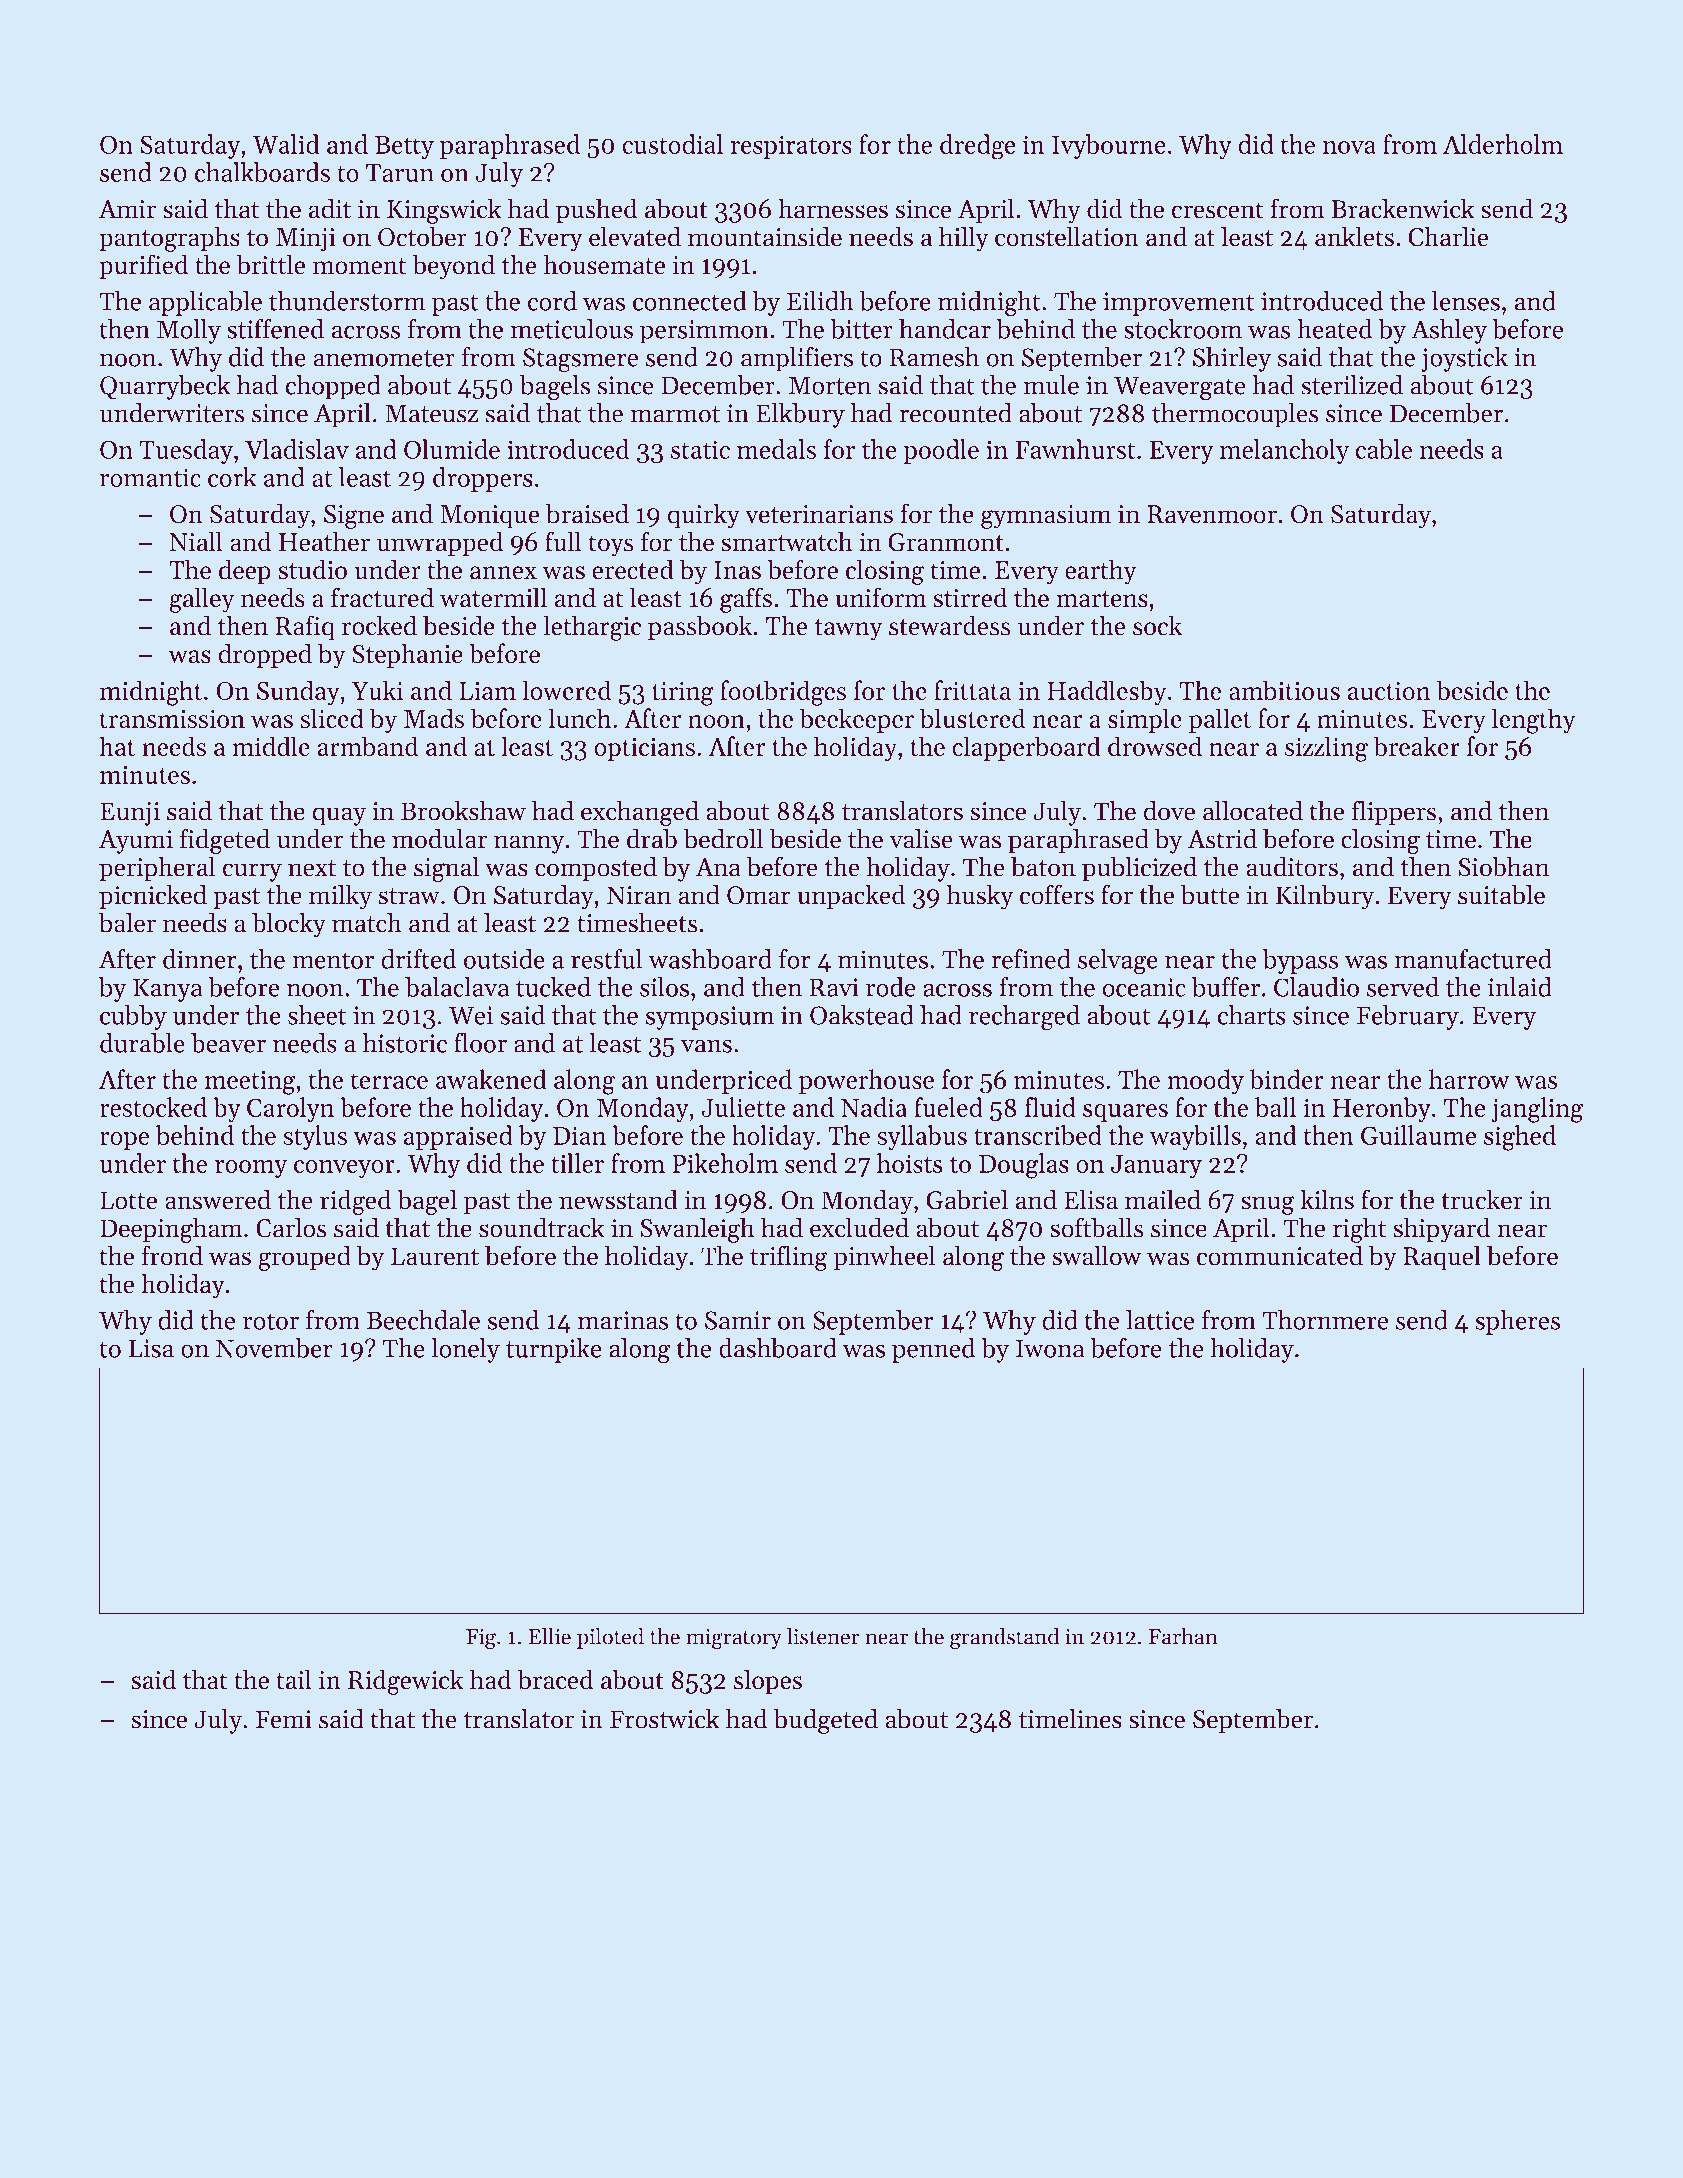 This screenshot has height=2178, width=1683. What do you see at coordinates (431, 413) in the screenshot?
I see `Mateusz` at bounding box center [431, 413].
